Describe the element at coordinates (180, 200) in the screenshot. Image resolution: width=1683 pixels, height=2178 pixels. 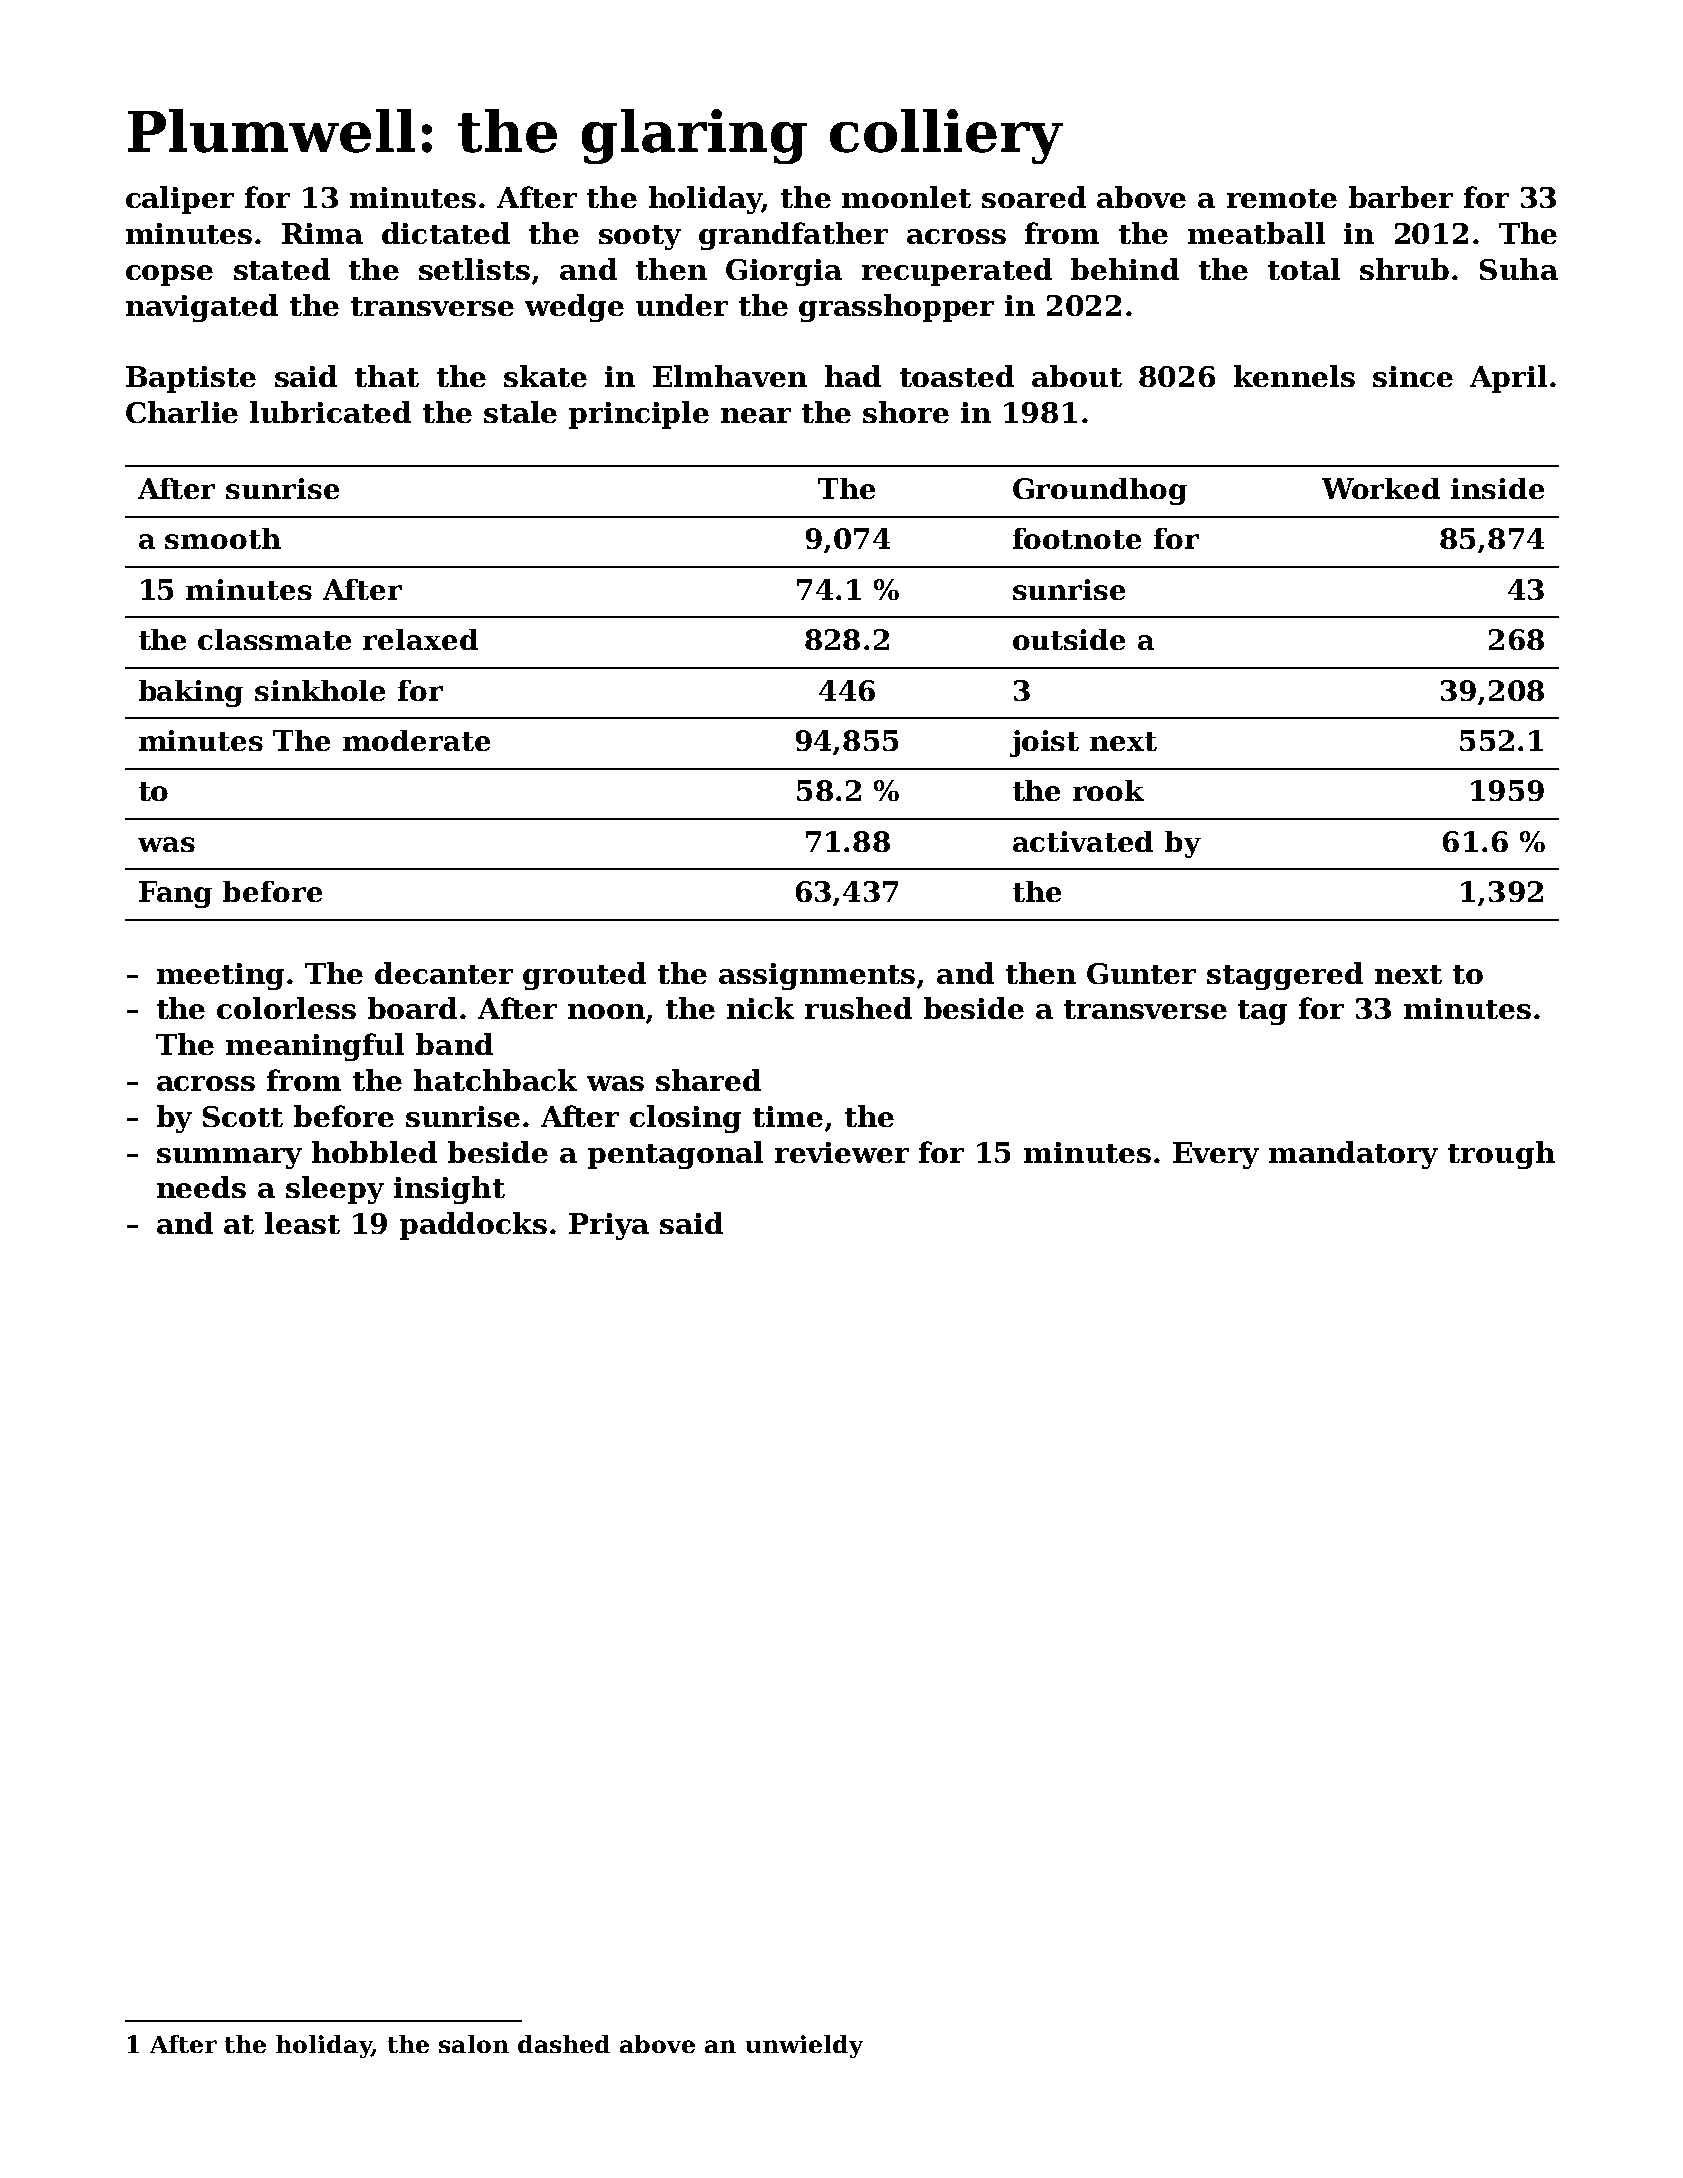
I see `caliper` at that location.
